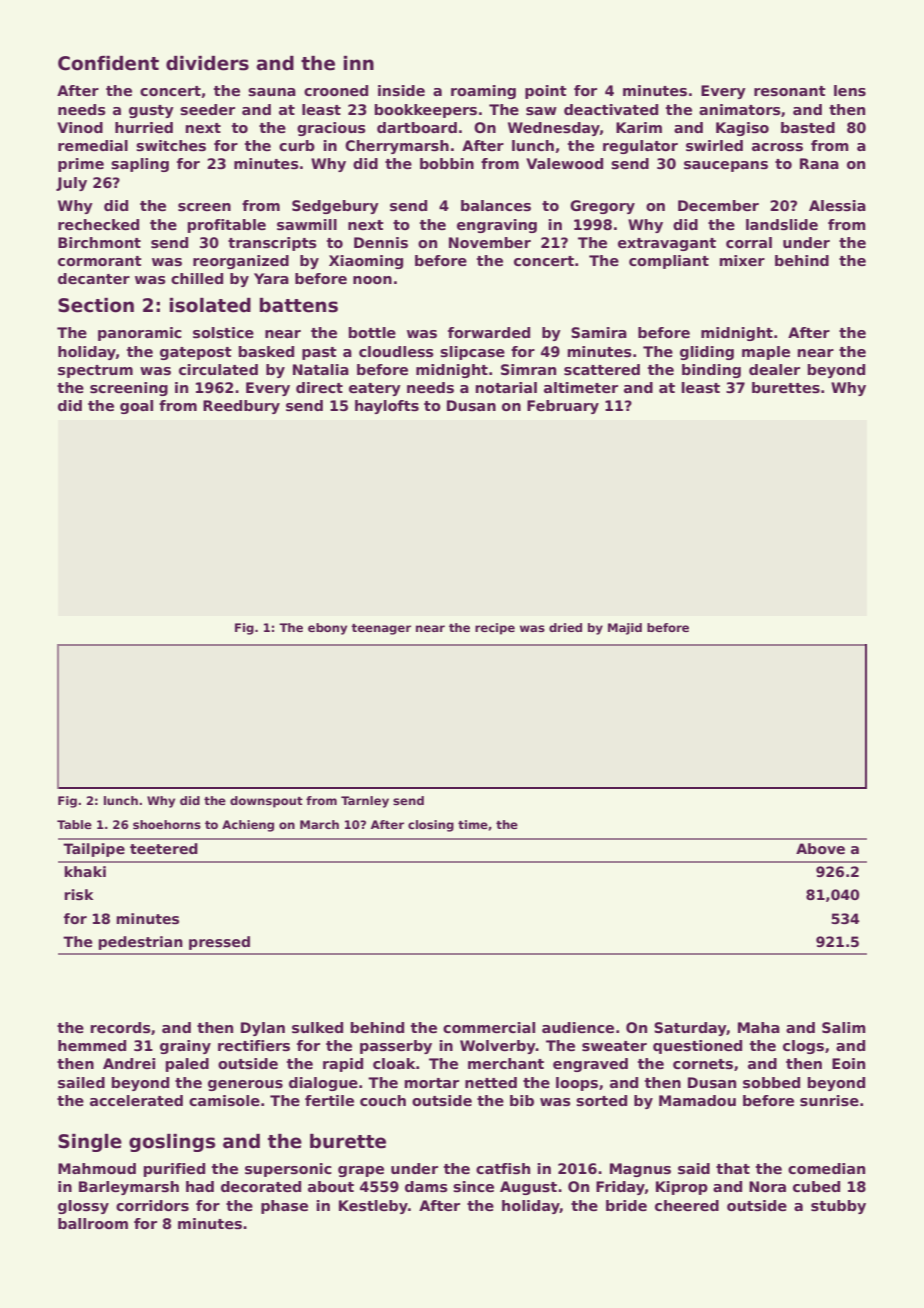 The height and width of the image is (1308, 924). I want to click on binding, so click(711, 371).
